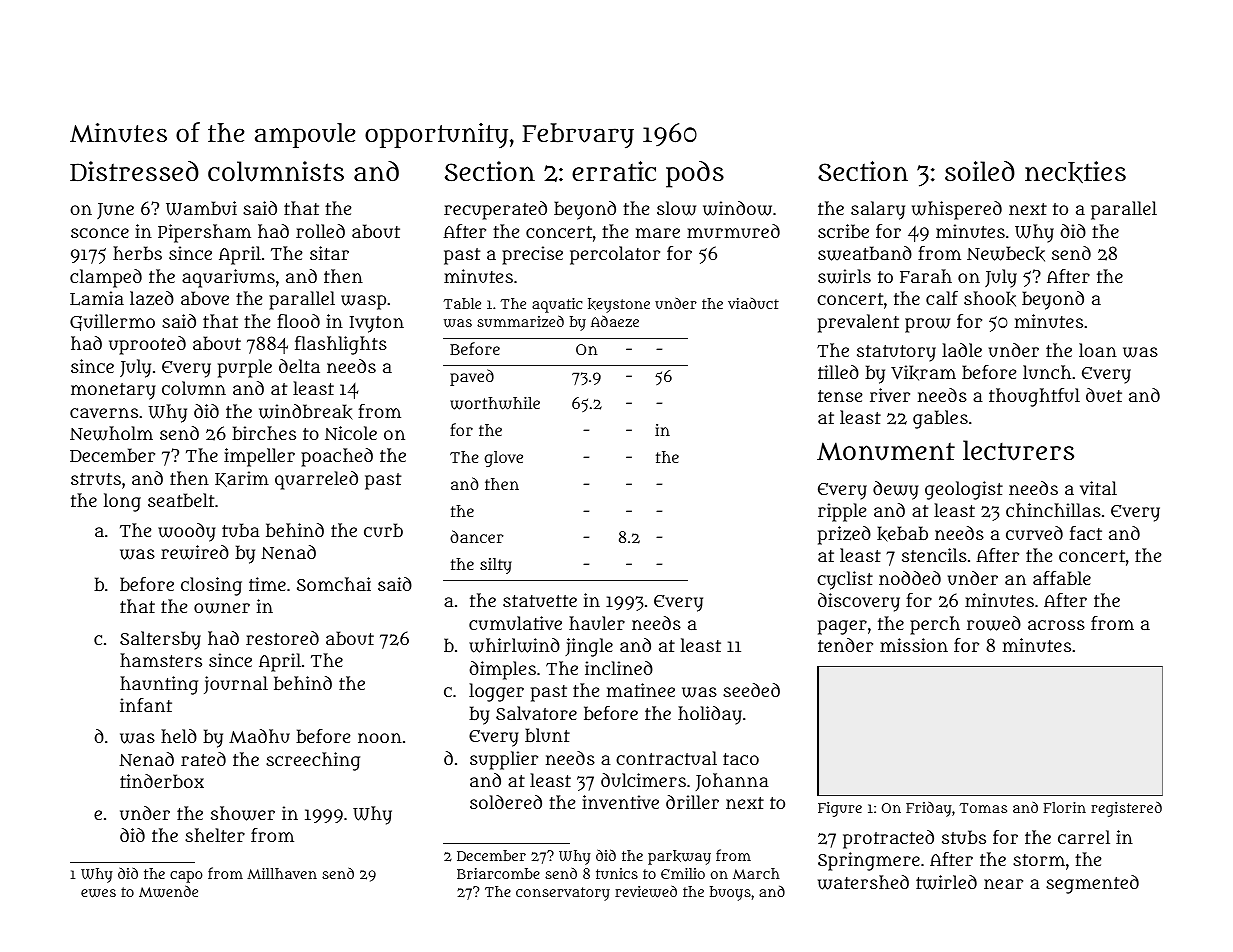  Describe the element at coordinates (351, 433) in the page. I see `Nicole` at that location.
